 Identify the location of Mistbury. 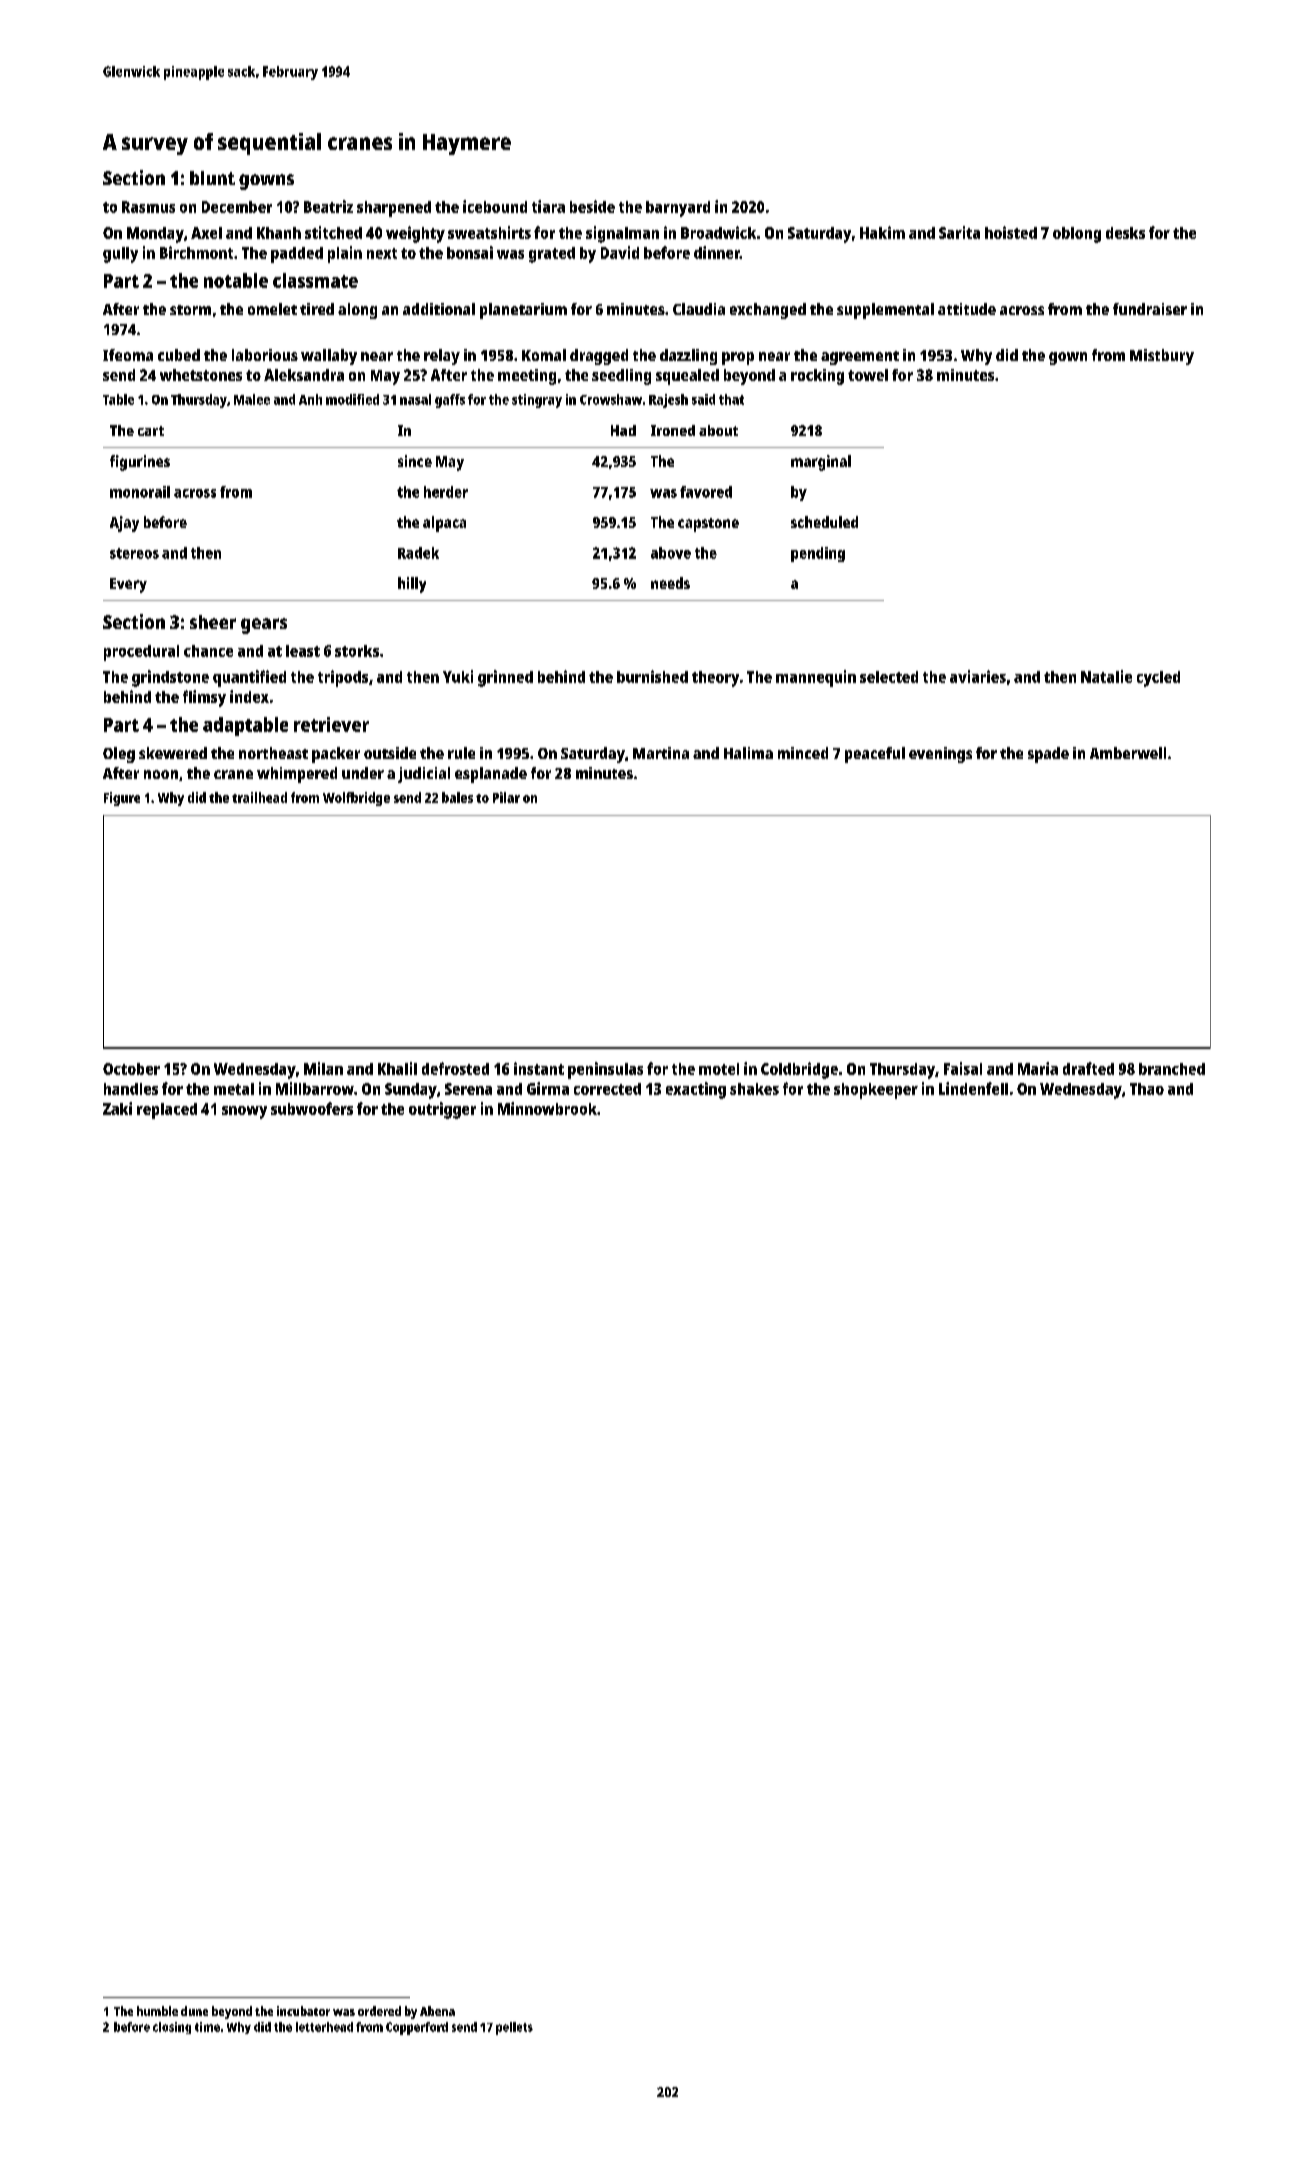
(1162, 357).
